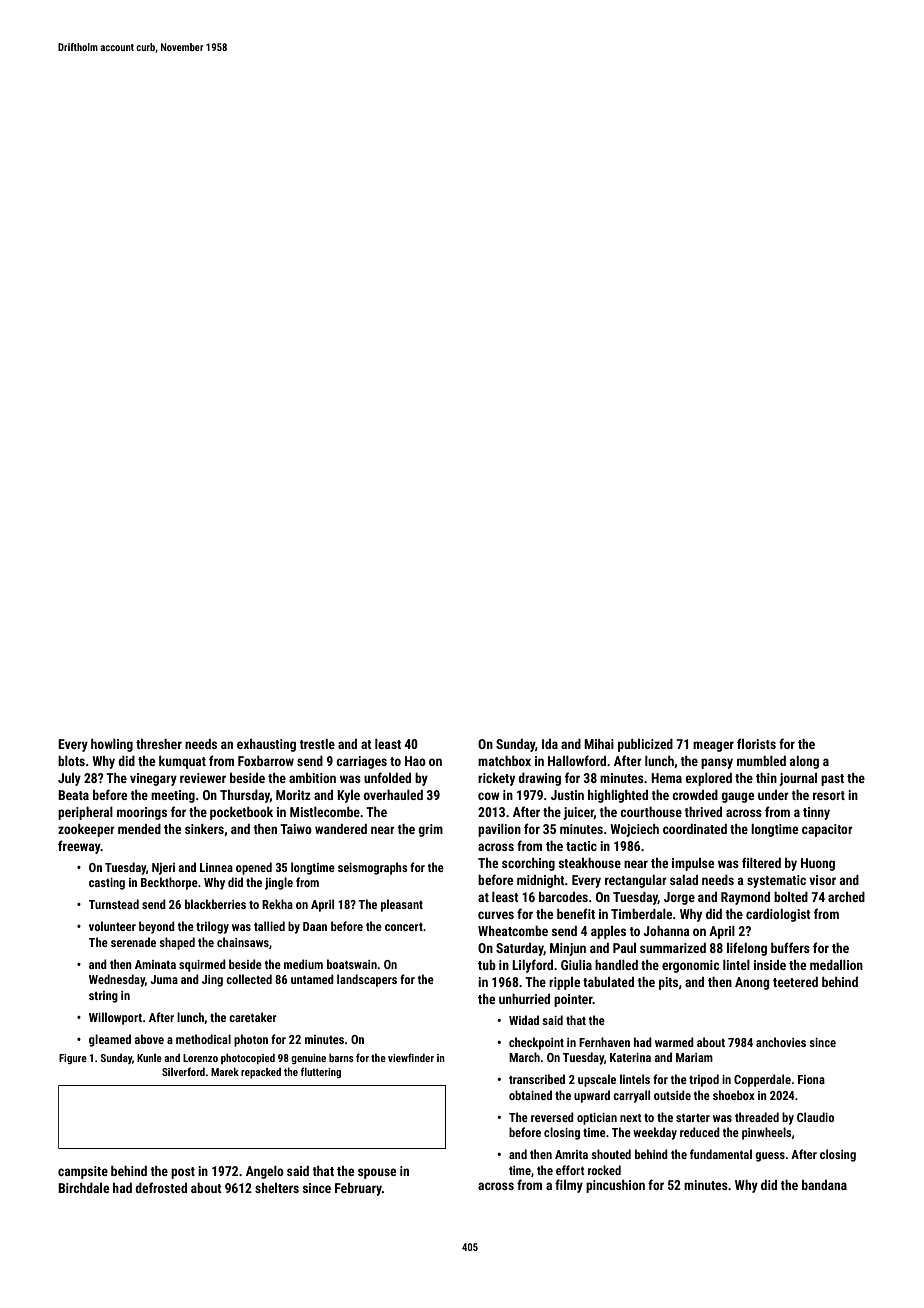 The width and height of the page is (924, 1308). I want to click on guess, so click(770, 1157).
